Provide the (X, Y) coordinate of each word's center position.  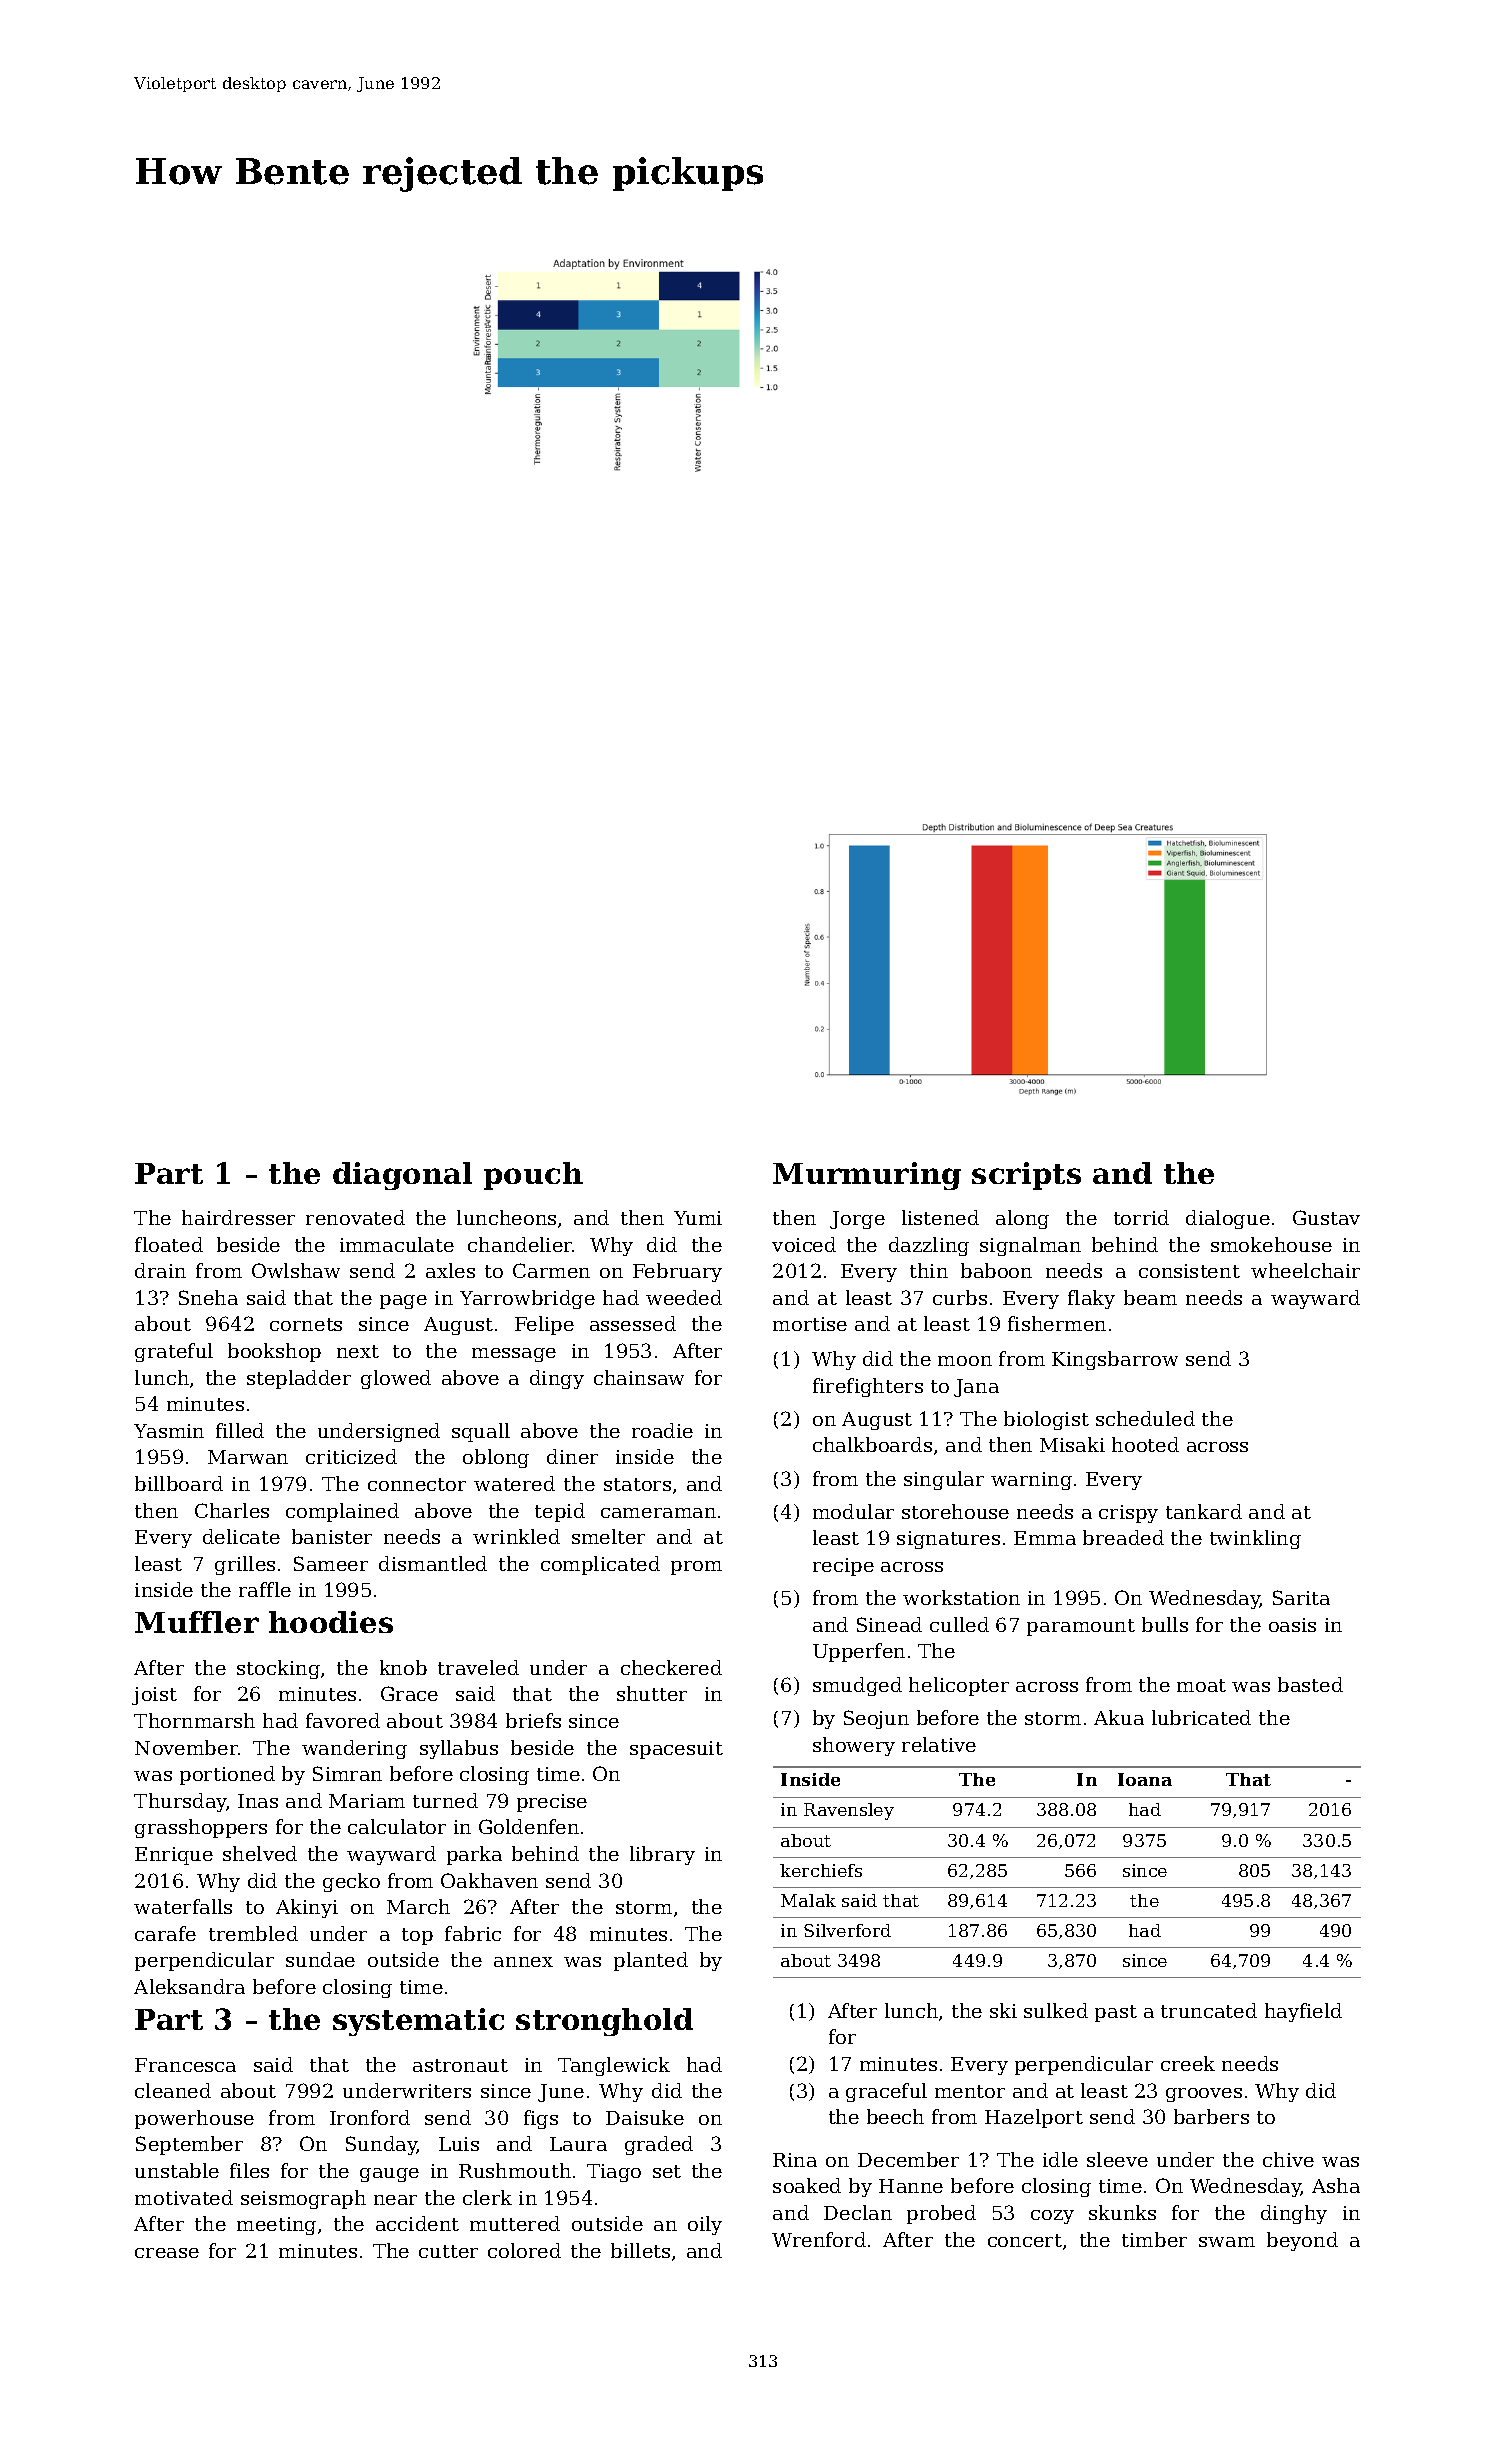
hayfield (1303, 2012)
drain (160, 1270)
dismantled (433, 1563)
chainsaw (639, 1377)
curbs (960, 1297)
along (1022, 1219)
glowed (396, 1379)
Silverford (847, 1930)
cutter (448, 2251)
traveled (478, 1667)
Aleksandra (189, 1986)
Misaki (1072, 1444)
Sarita (1301, 1597)
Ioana (1145, 1779)
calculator (397, 1826)
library (662, 1855)
